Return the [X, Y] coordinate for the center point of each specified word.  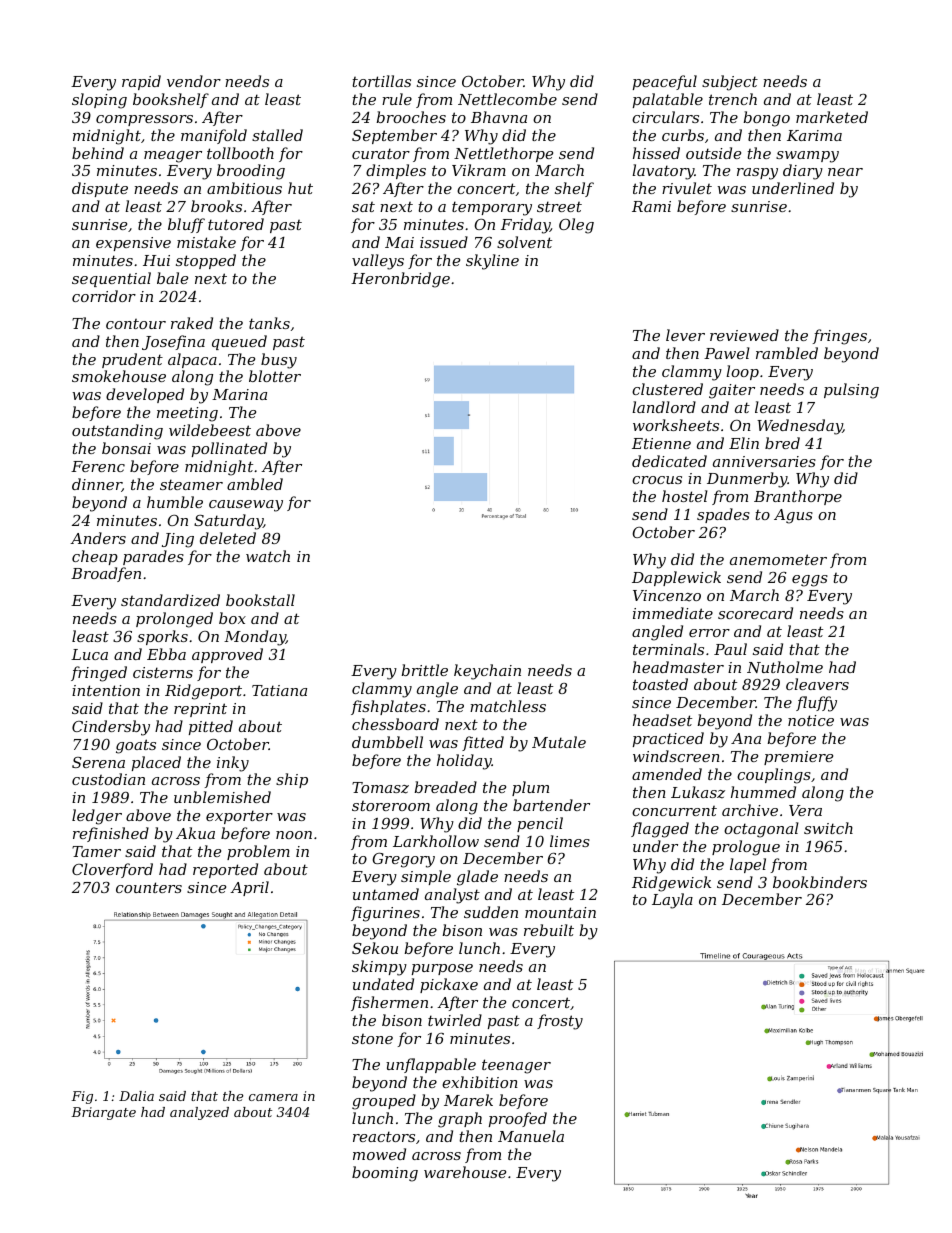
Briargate [103, 1113]
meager [173, 157]
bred [782, 443]
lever [685, 335]
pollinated [229, 449]
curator [381, 153]
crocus [657, 480]
